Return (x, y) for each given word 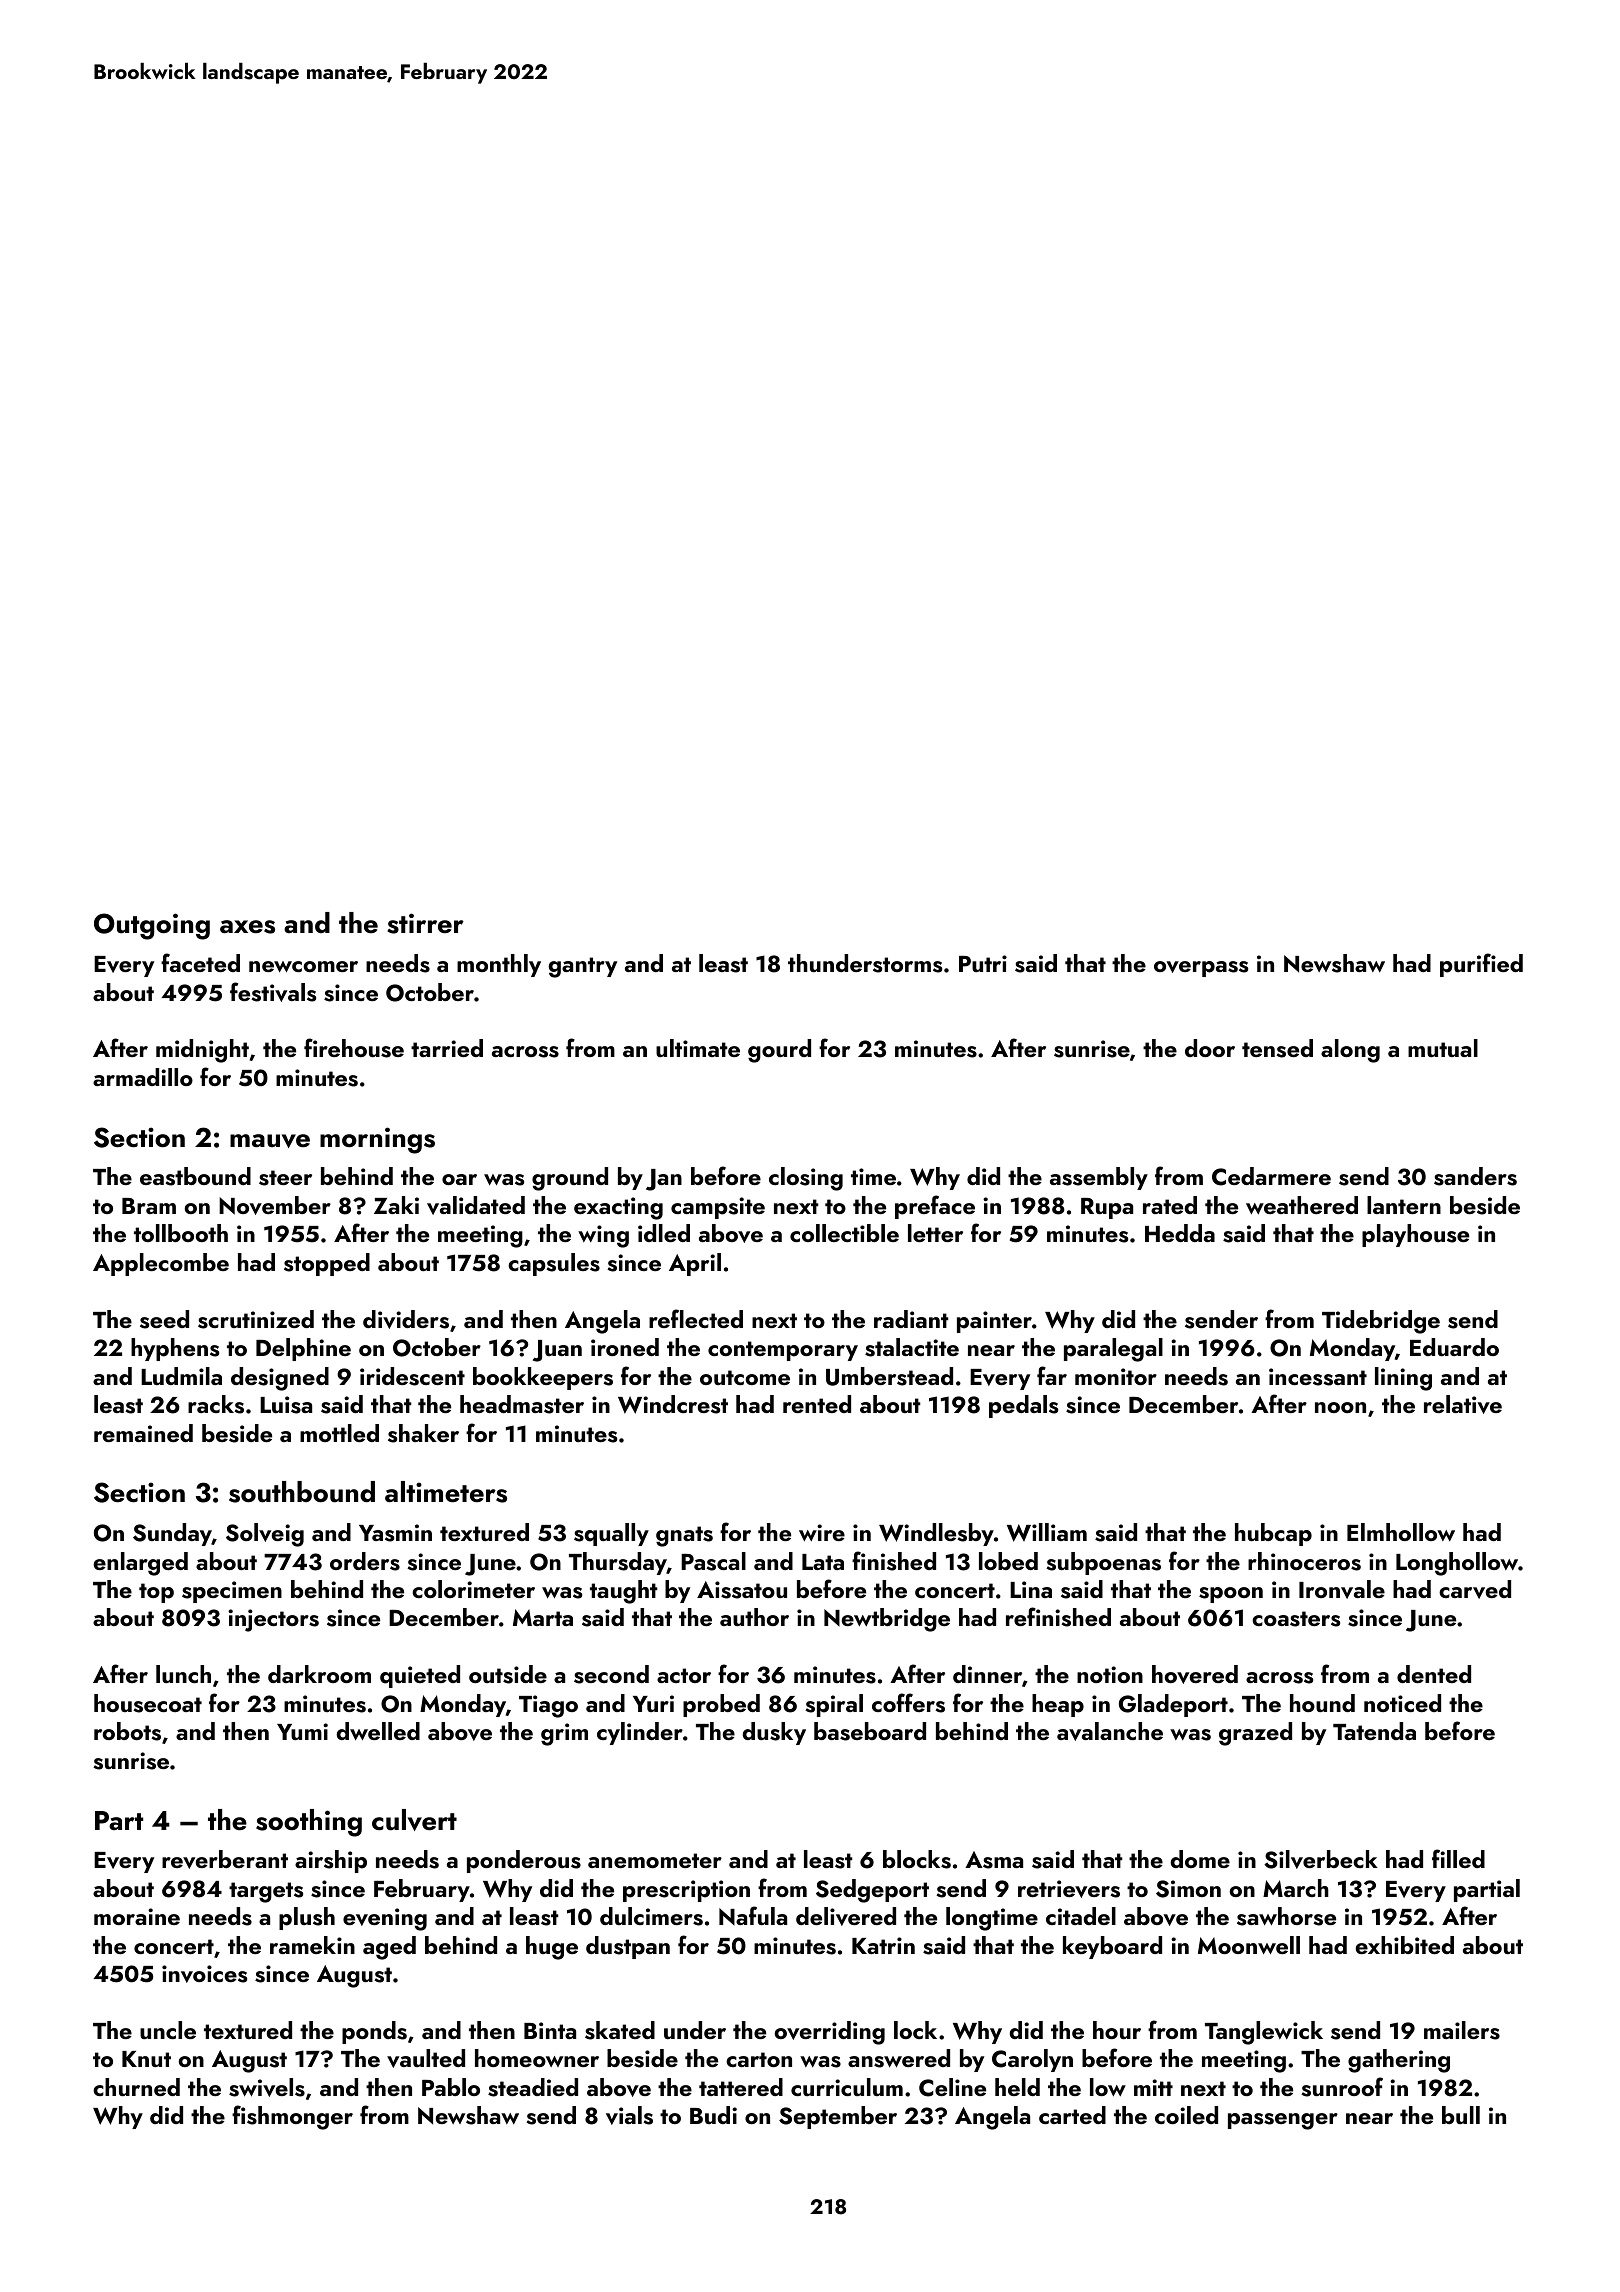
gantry (582, 967)
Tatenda (1374, 1731)
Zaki (396, 1205)
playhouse (1415, 1235)
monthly (499, 965)
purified (1481, 965)
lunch (183, 1674)
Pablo (451, 2087)
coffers (908, 1703)
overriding (829, 2033)
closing (806, 1179)
